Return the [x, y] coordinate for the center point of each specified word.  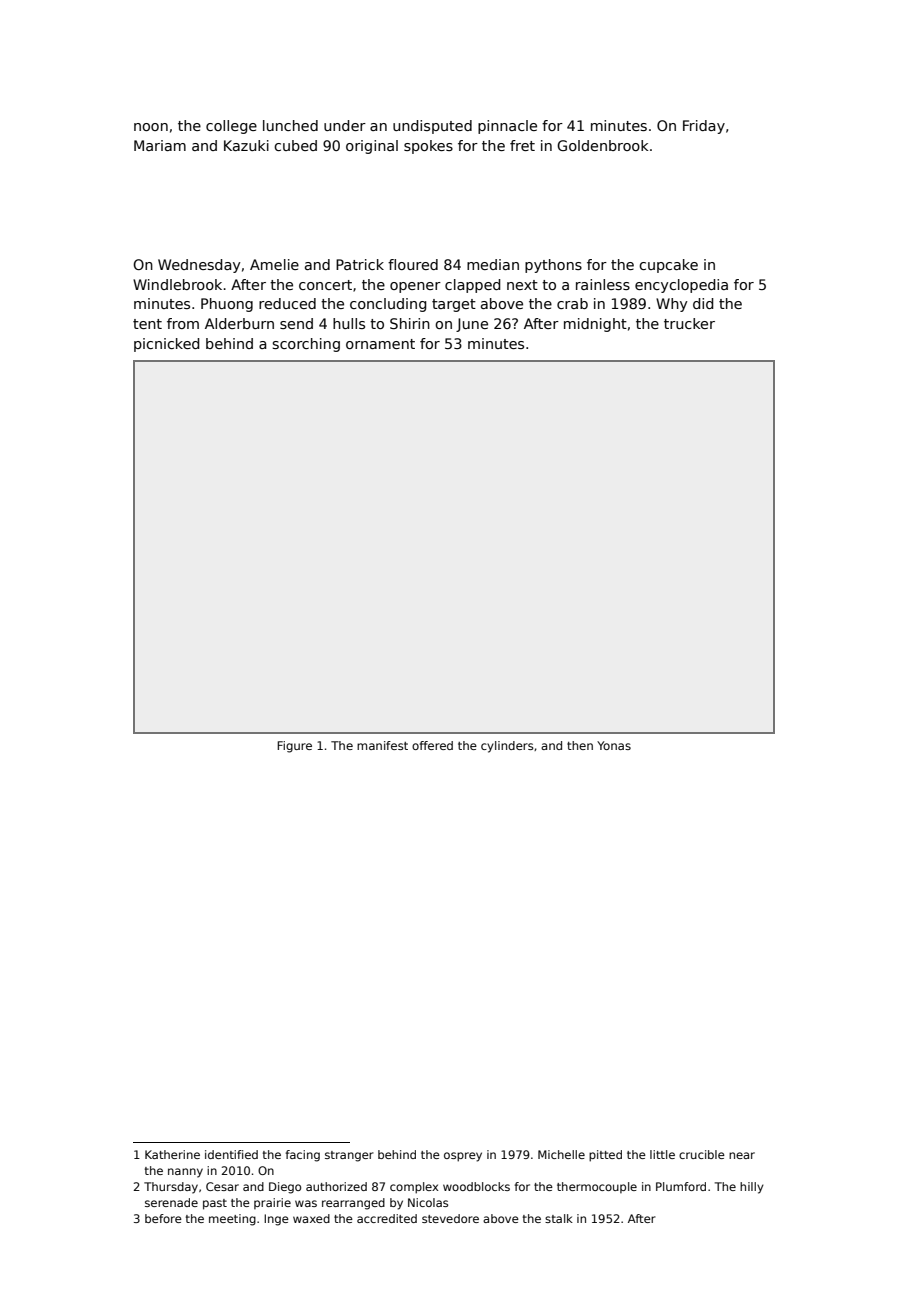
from [183, 323]
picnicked [166, 345]
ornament [380, 344]
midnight [595, 325]
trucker [689, 323]
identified [231, 1154]
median [493, 264]
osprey [463, 1157]
